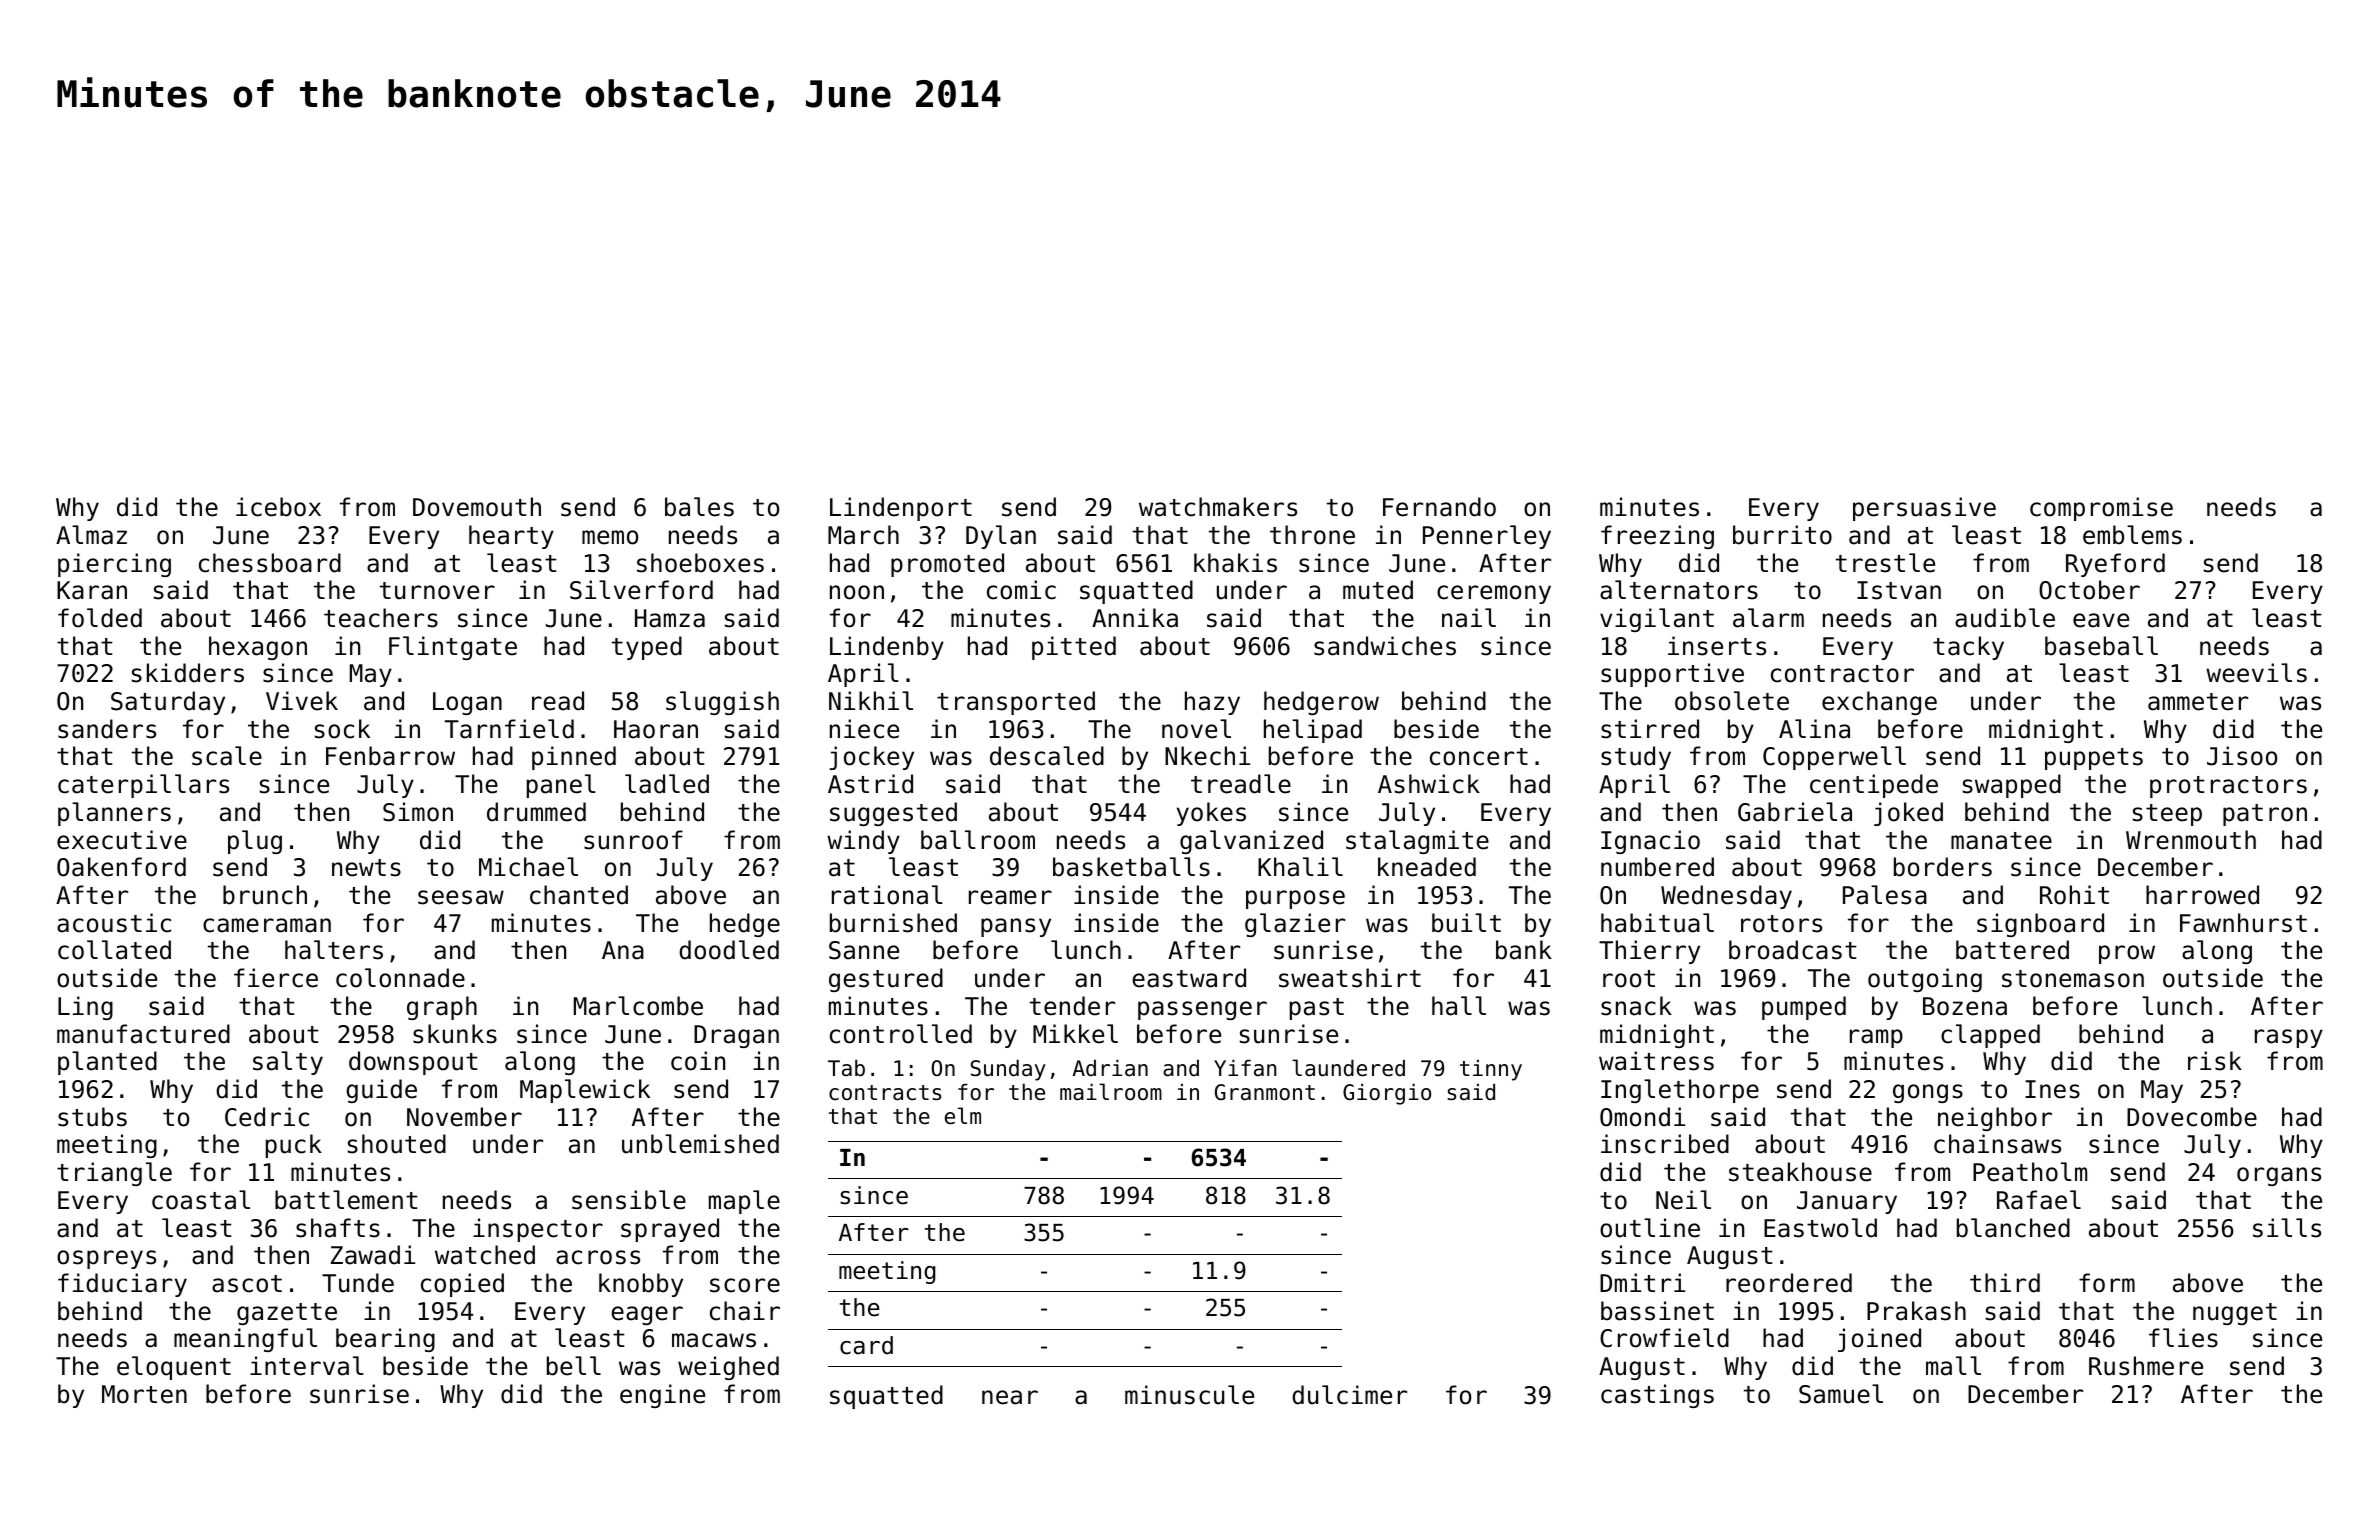 This page has height=1540, width=2380. What do you see at coordinates (656, 729) in the page?
I see `Haoran` at bounding box center [656, 729].
